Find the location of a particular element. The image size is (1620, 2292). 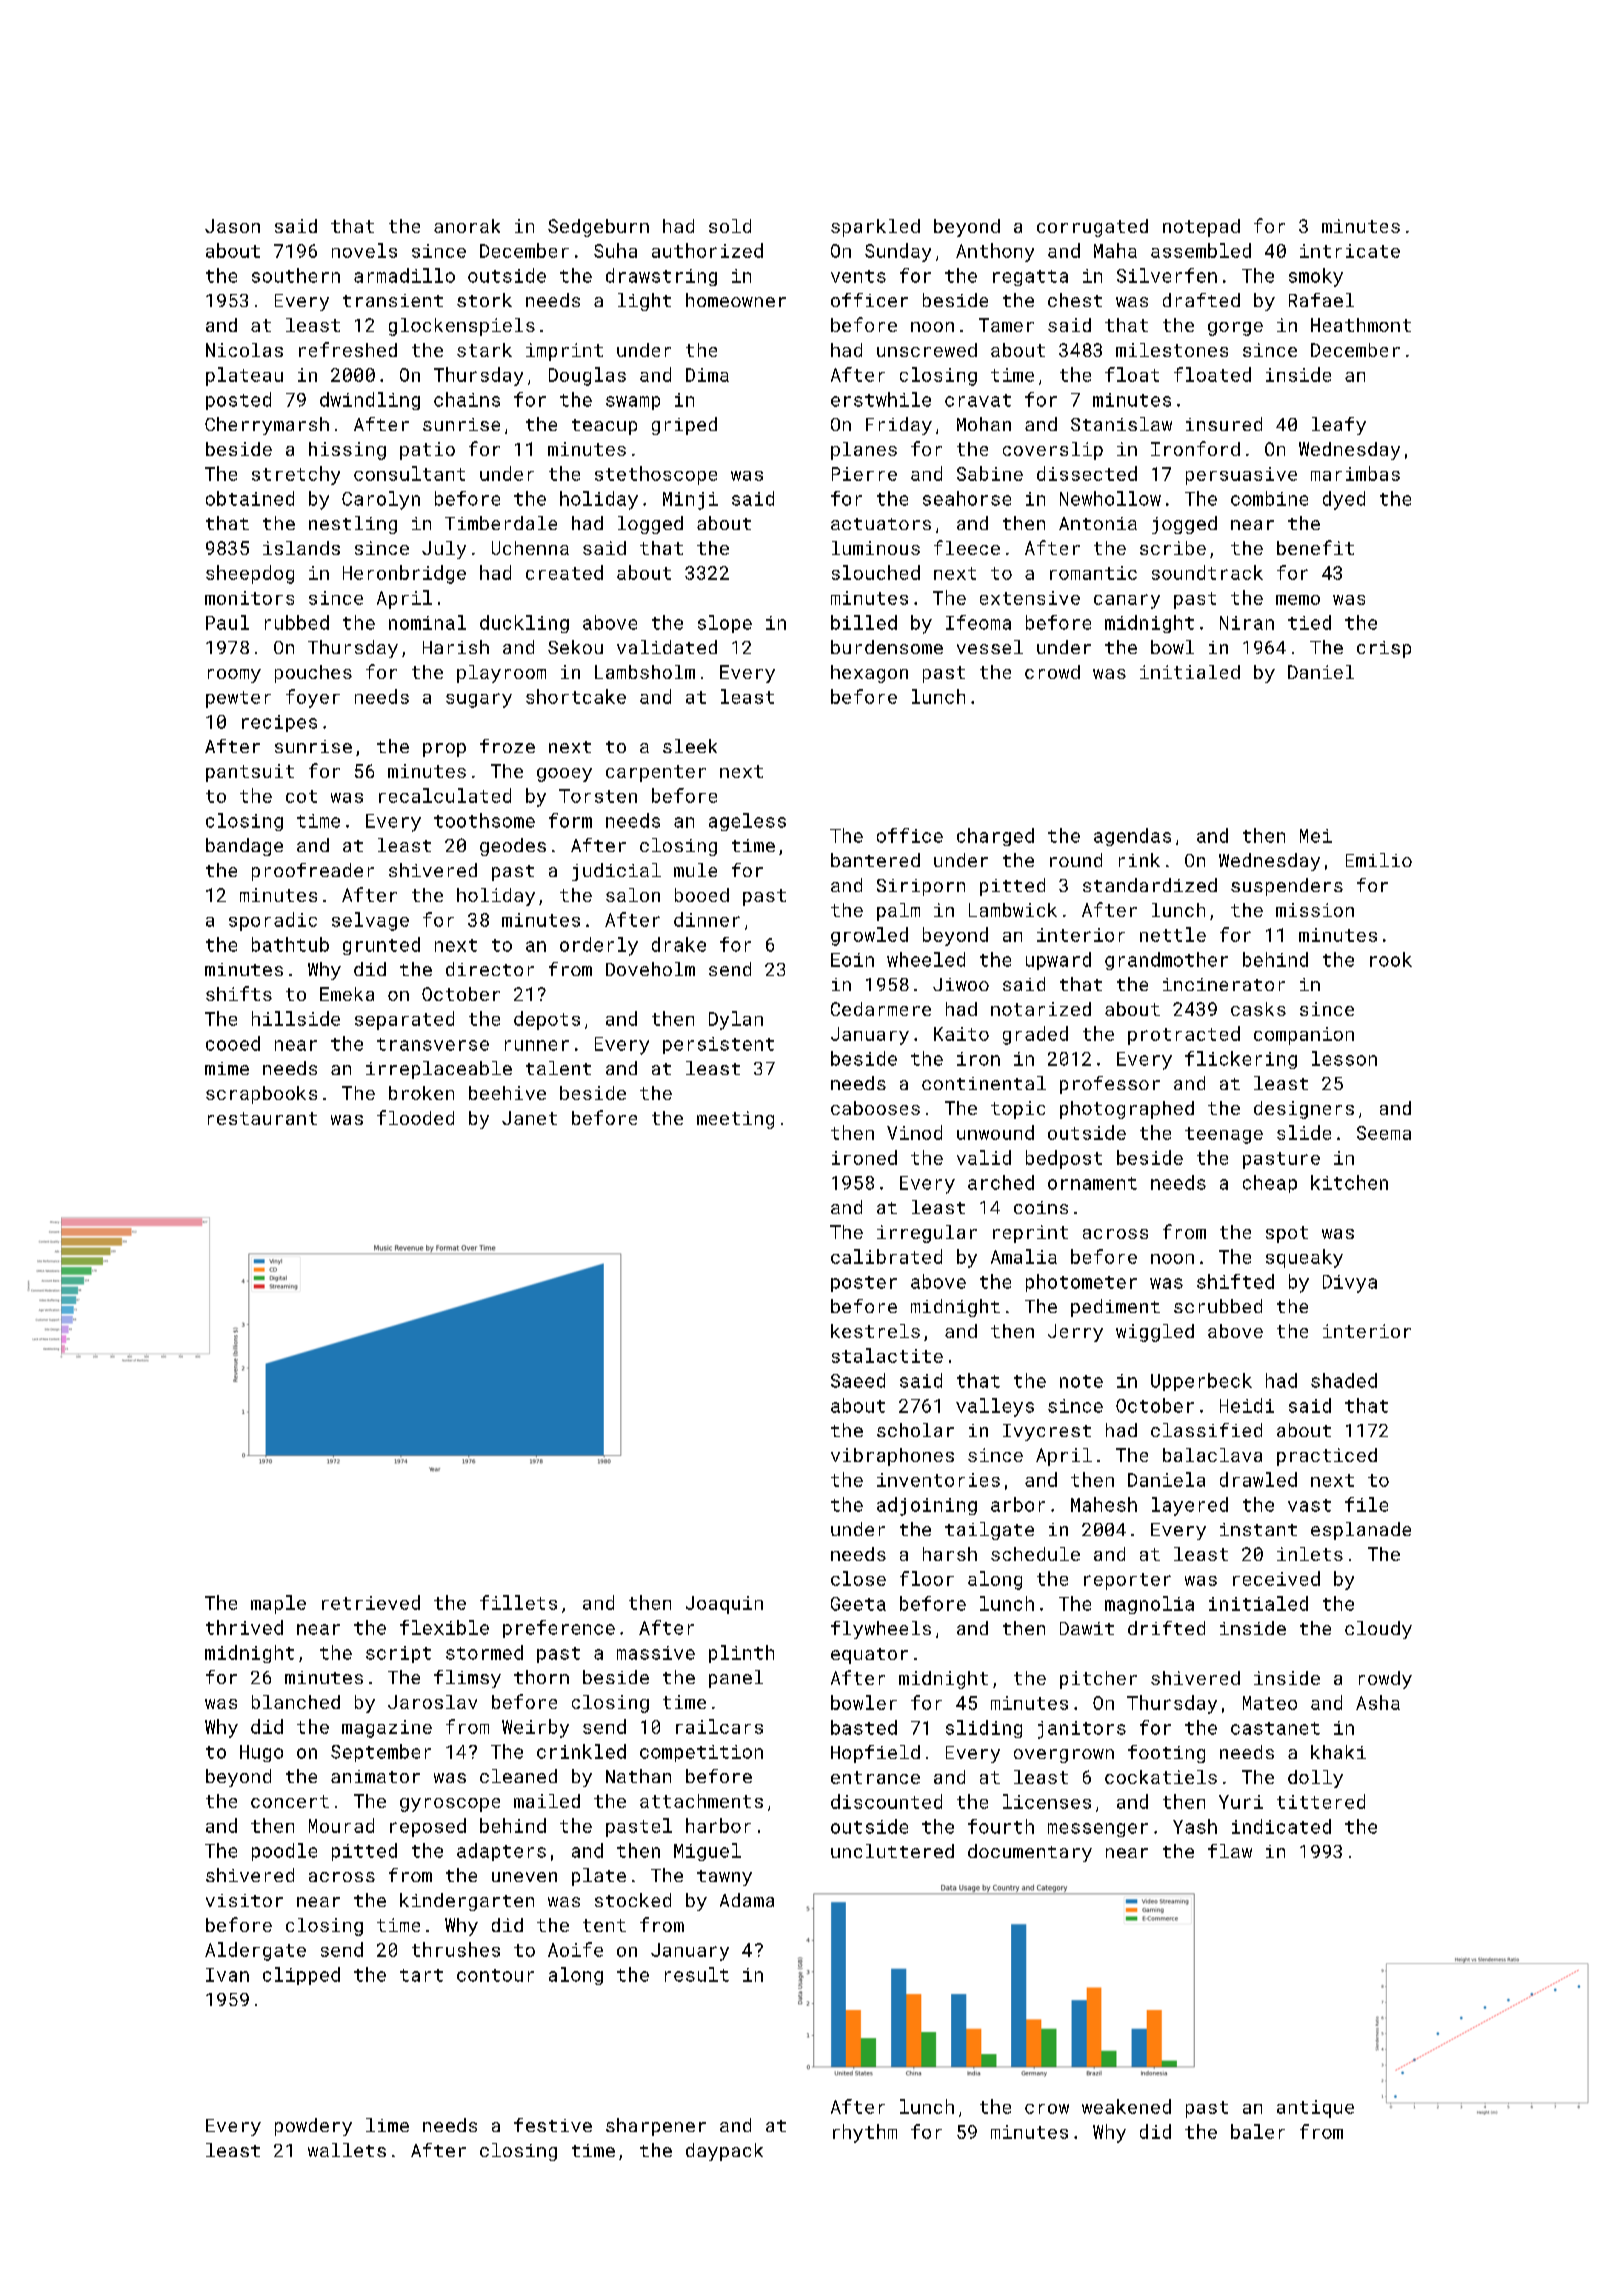

wallets is located at coordinates (347, 2150).
